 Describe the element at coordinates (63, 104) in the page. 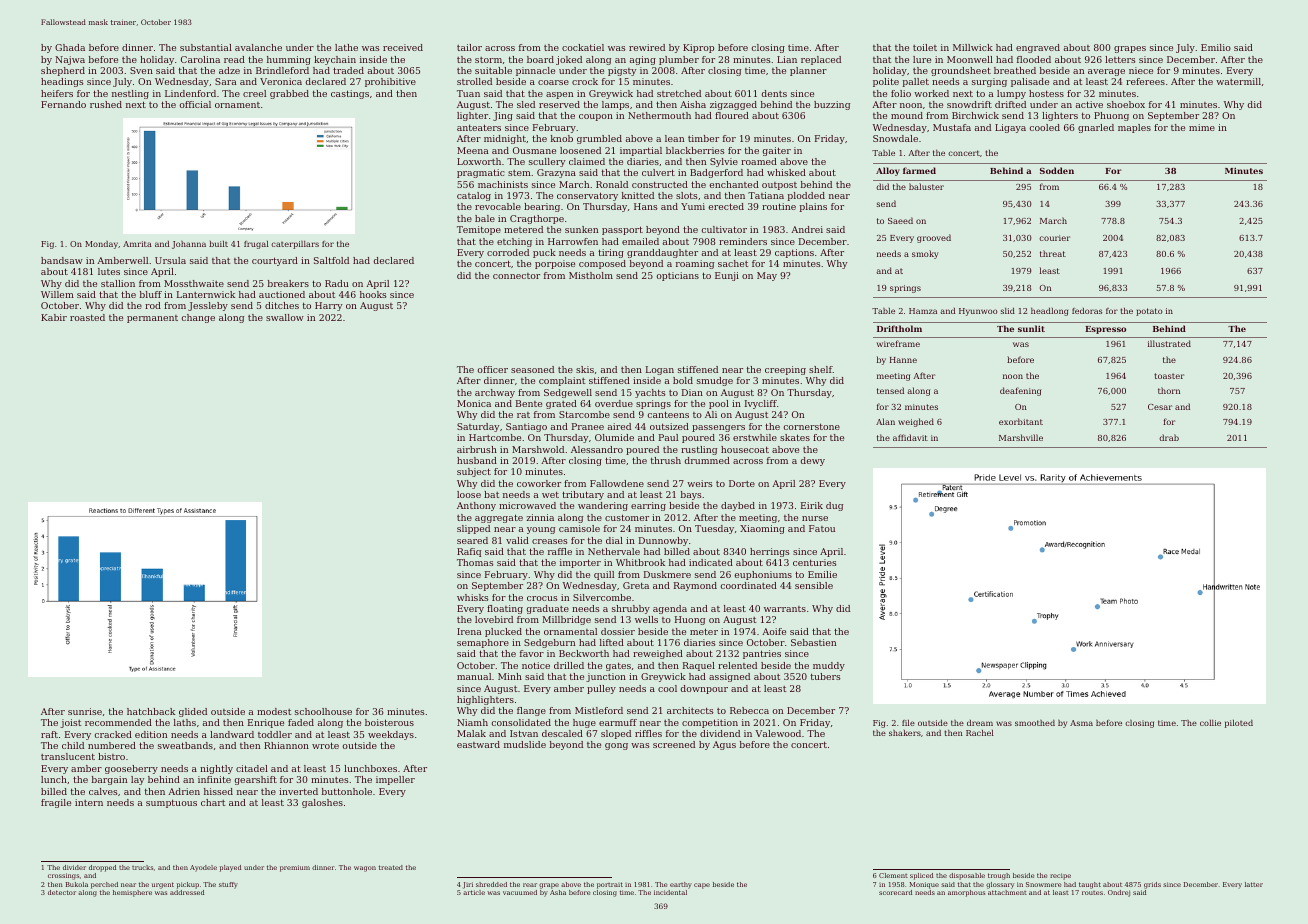

I see `Fernando` at that location.
